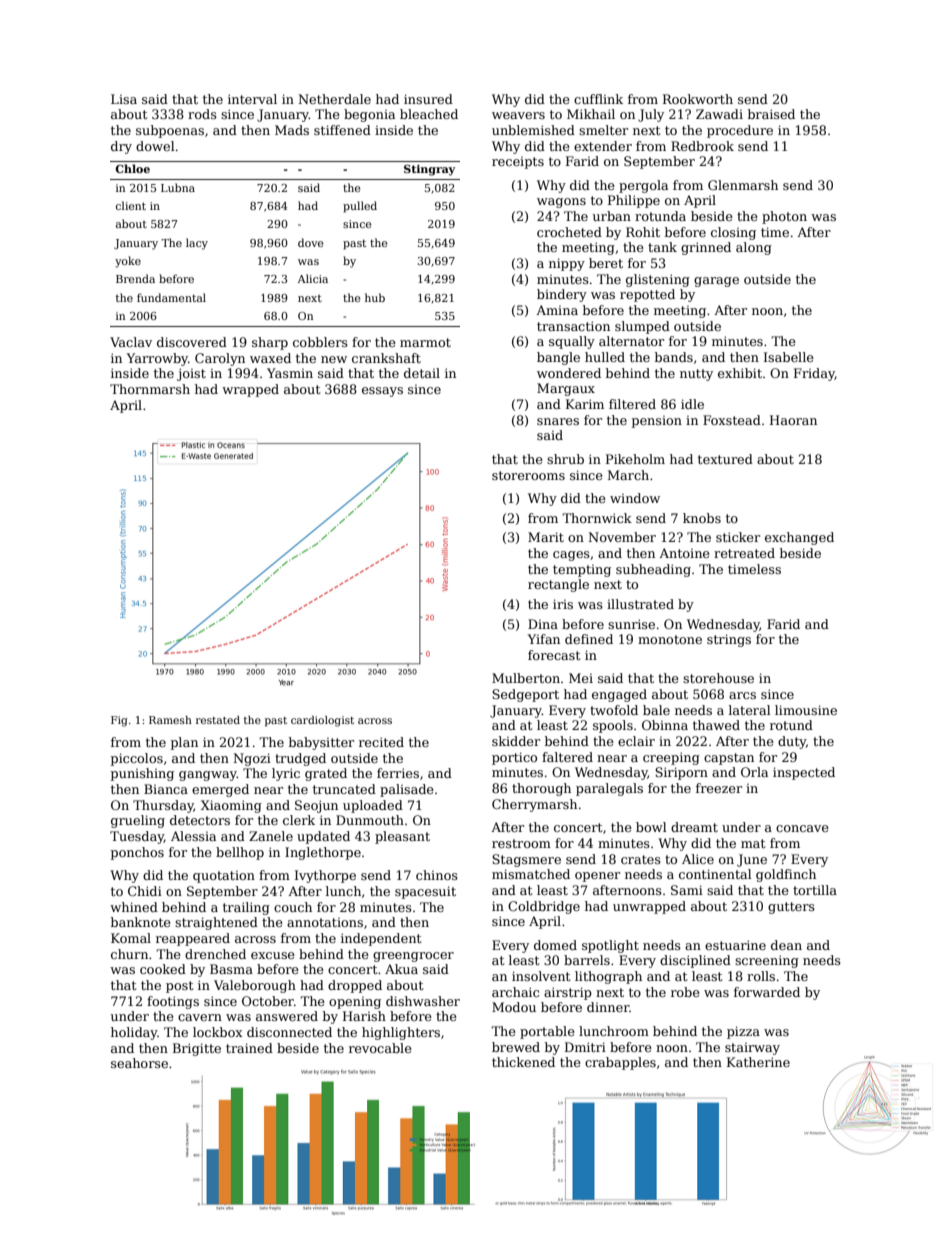 The image size is (952, 1233). I want to click on grueling, so click(138, 821).
